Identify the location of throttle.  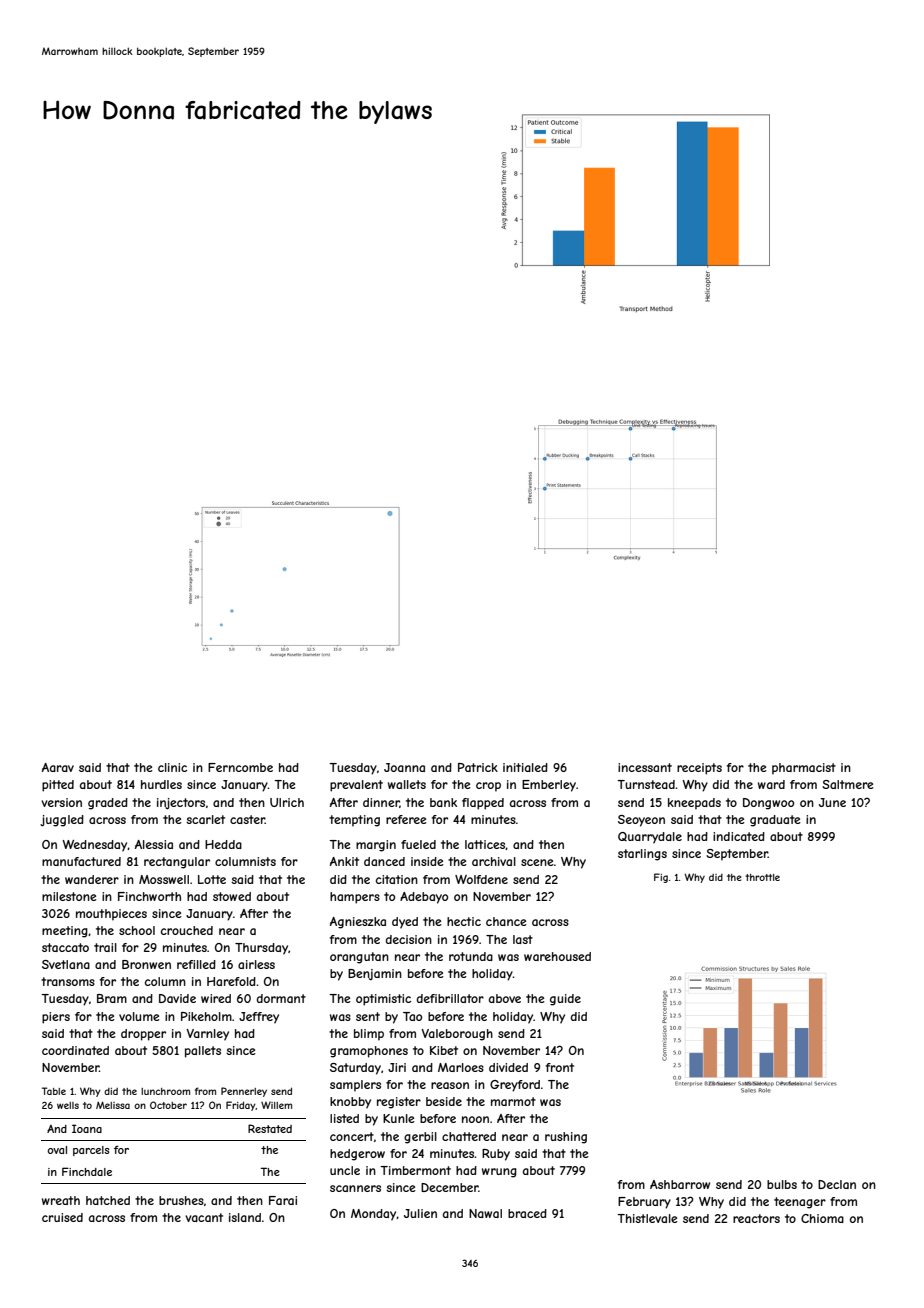
(762, 877).
